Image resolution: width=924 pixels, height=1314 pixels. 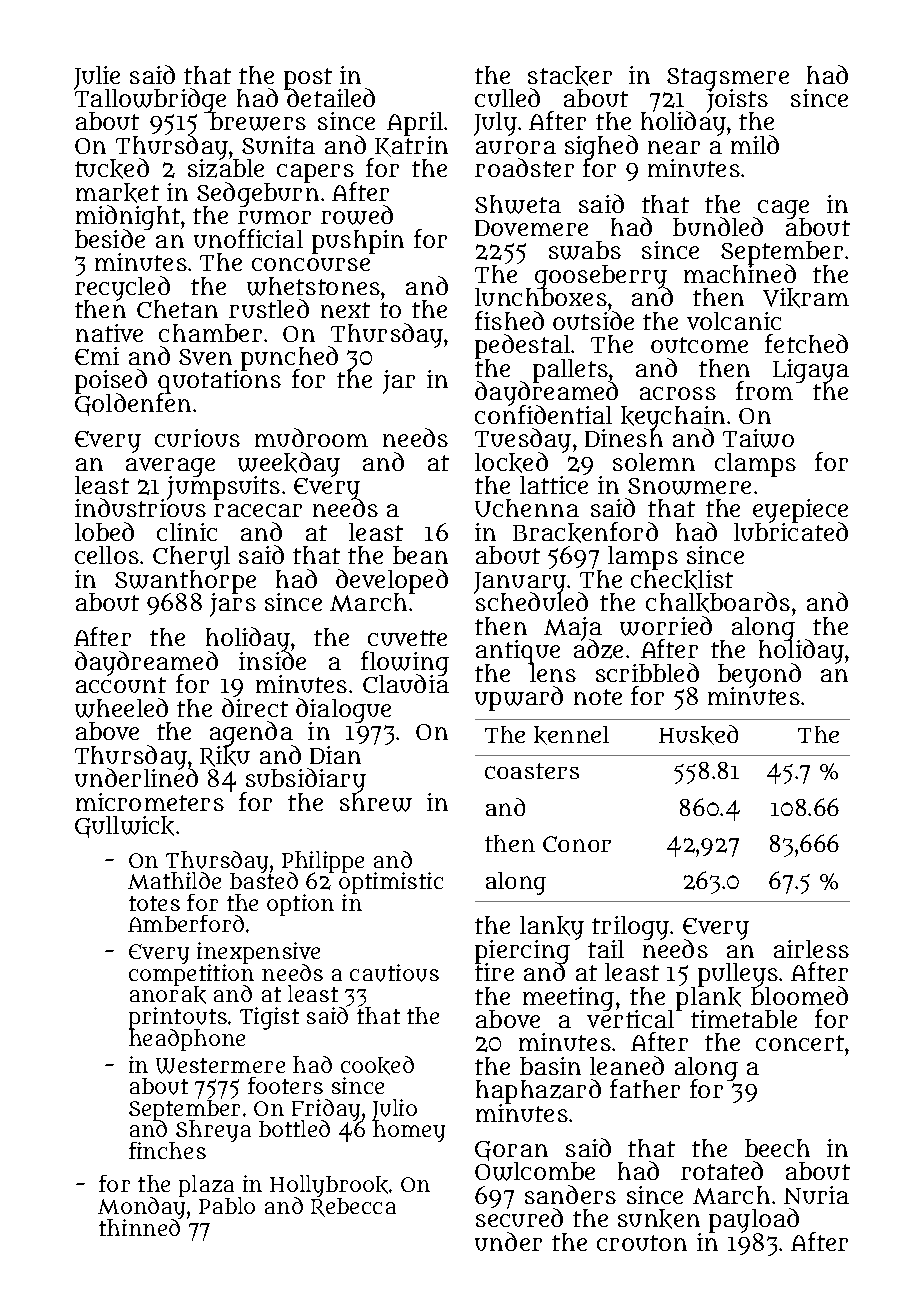 I want to click on upward, so click(x=519, y=698).
